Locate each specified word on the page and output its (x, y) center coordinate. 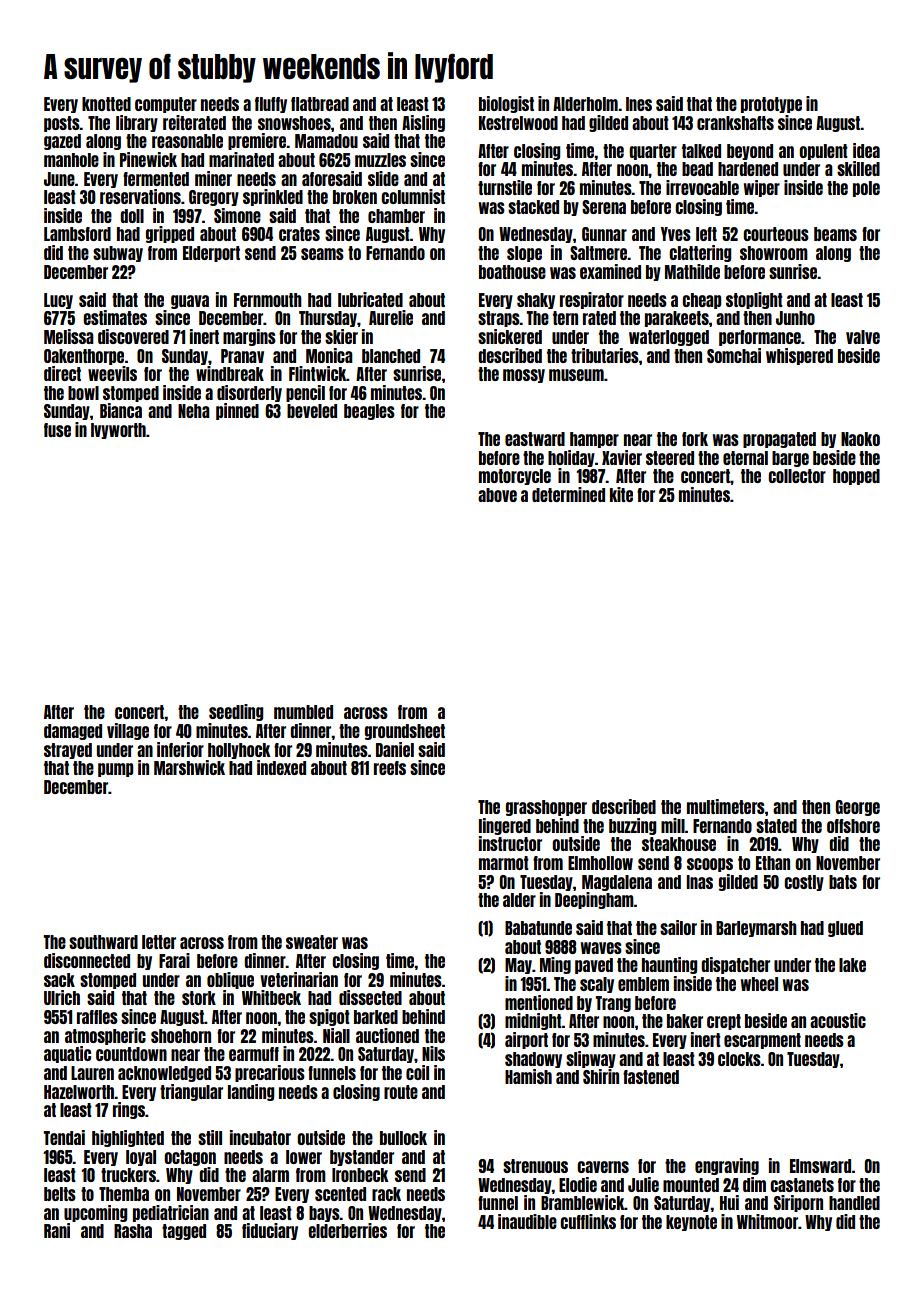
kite (621, 494)
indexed (281, 767)
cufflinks (588, 1221)
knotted (106, 104)
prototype (771, 105)
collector (797, 476)
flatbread (320, 104)
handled (854, 1203)
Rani (57, 1230)
